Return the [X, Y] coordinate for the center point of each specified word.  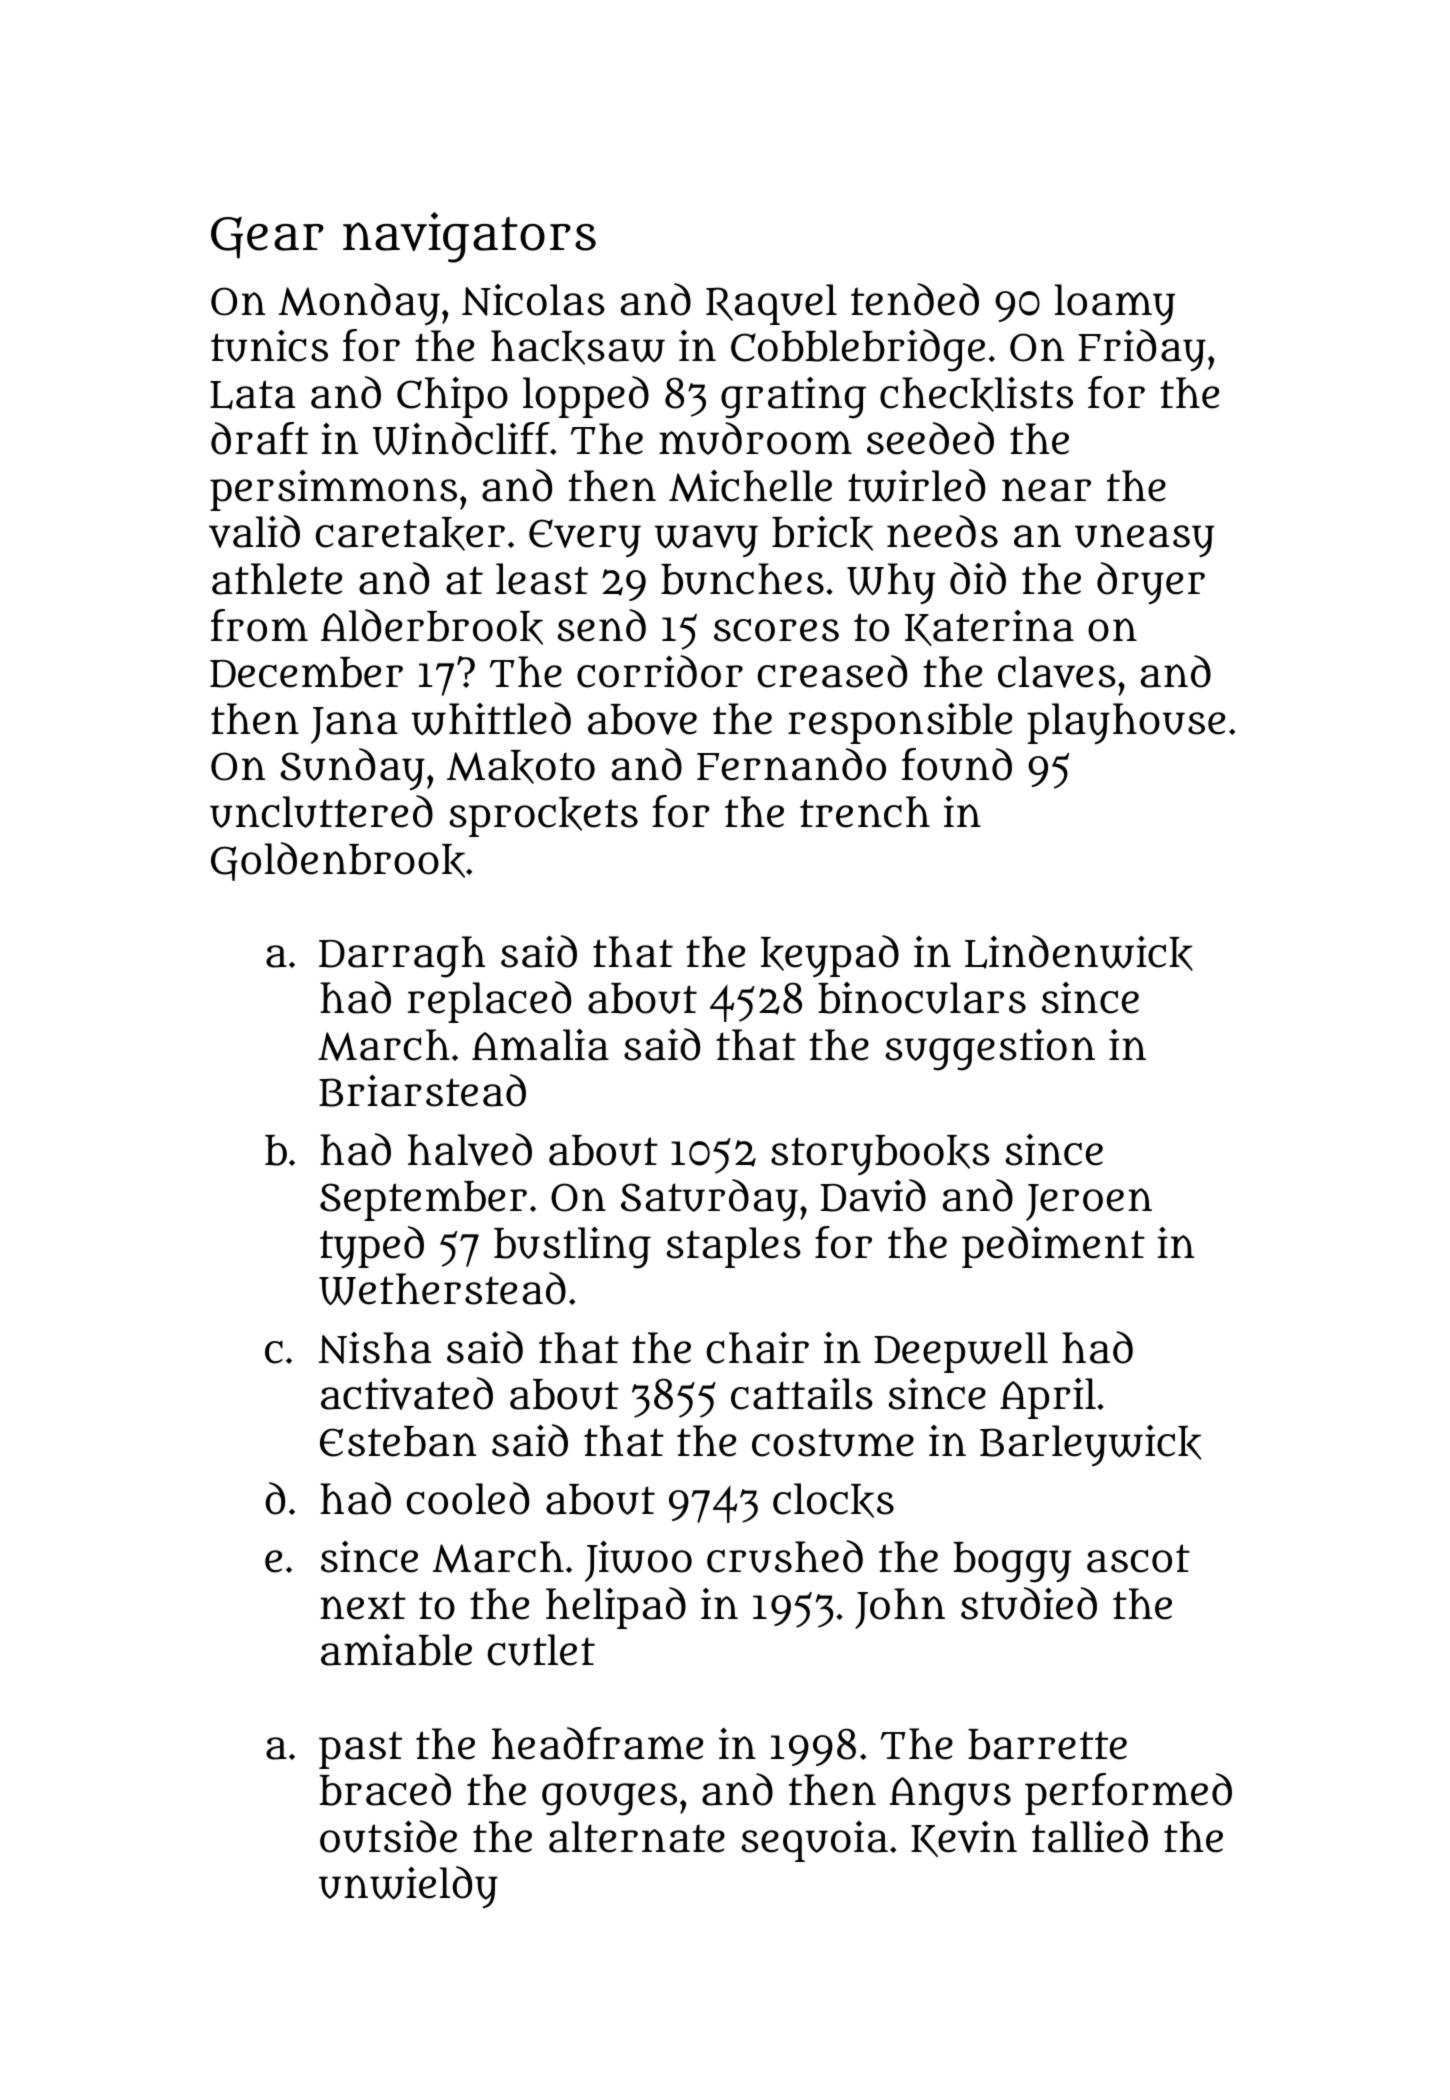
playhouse [1126, 723]
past [360, 1750]
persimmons [333, 490]
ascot [1138, 1558]
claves [1057, 672]
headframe [597, 1743]
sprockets [543, 817]
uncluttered [321, 811]
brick [822, 533]
